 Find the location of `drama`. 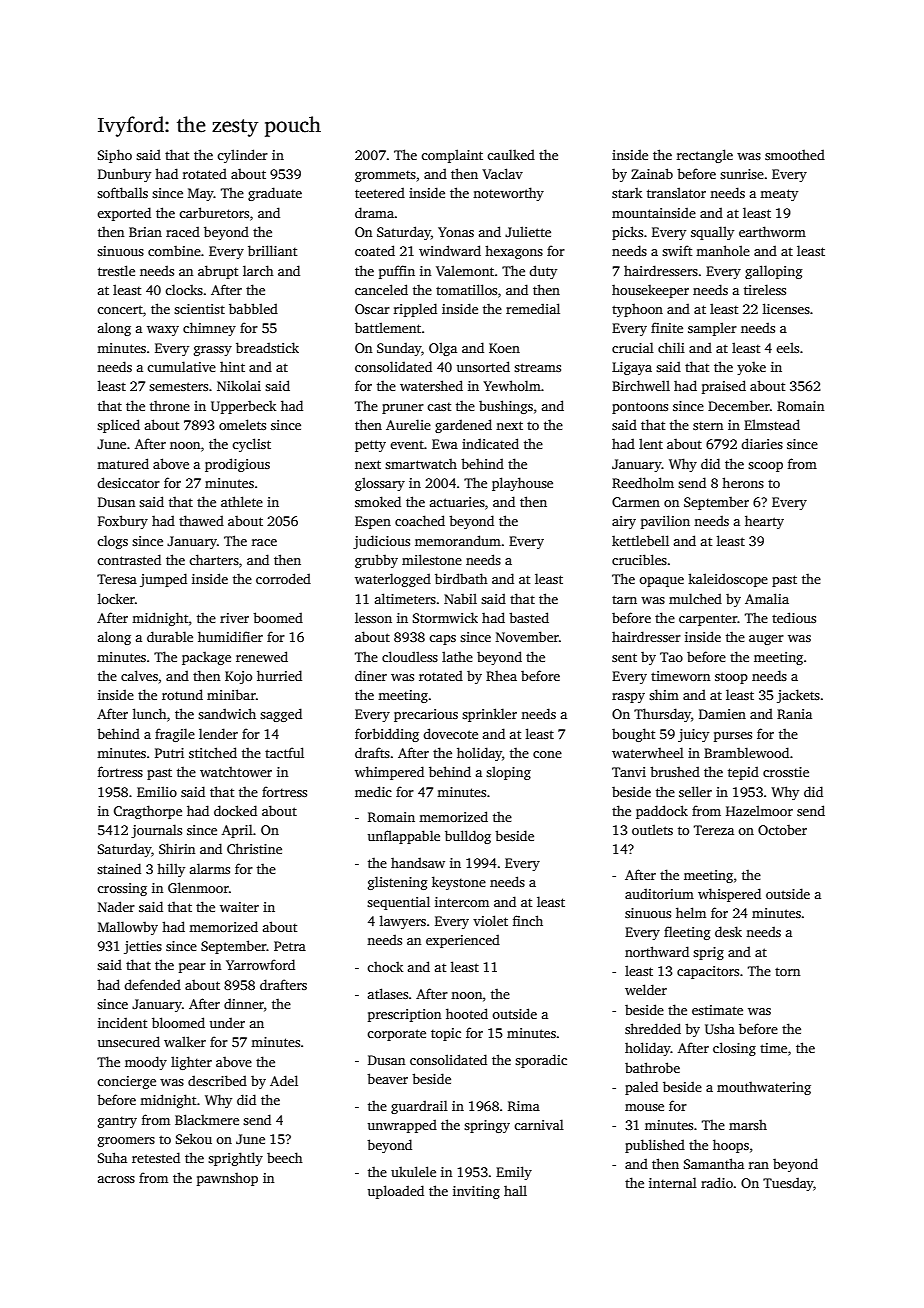

drama is located at coordinates (374, 212).
